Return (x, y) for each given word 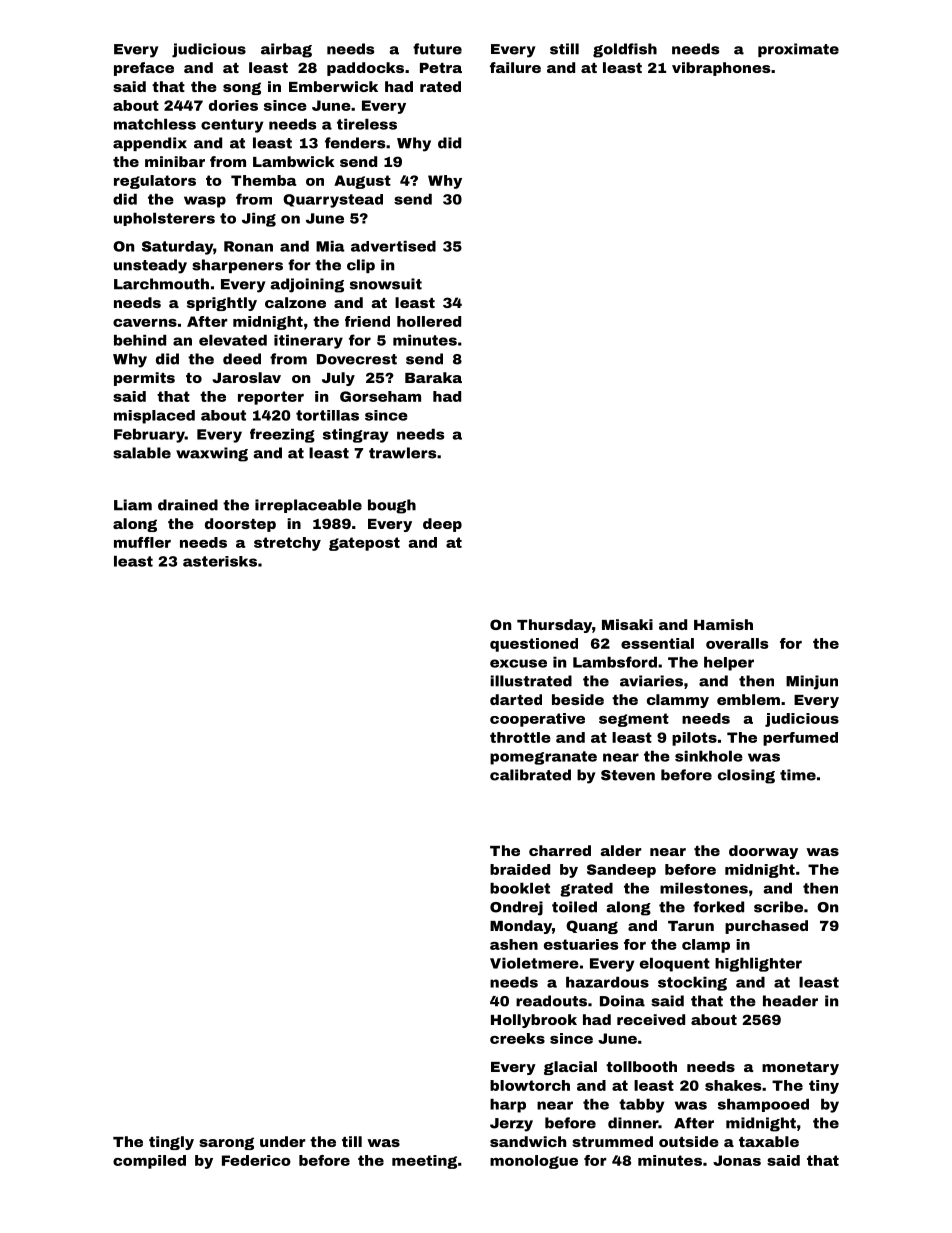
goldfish (625, 50)
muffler (142, 542)
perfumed (800, 739)
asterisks (220, 561)
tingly (171, 1143)
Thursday (554, 626)
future (437, 49)
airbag (286, 50)
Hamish (723, 624)
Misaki (627, 624)
